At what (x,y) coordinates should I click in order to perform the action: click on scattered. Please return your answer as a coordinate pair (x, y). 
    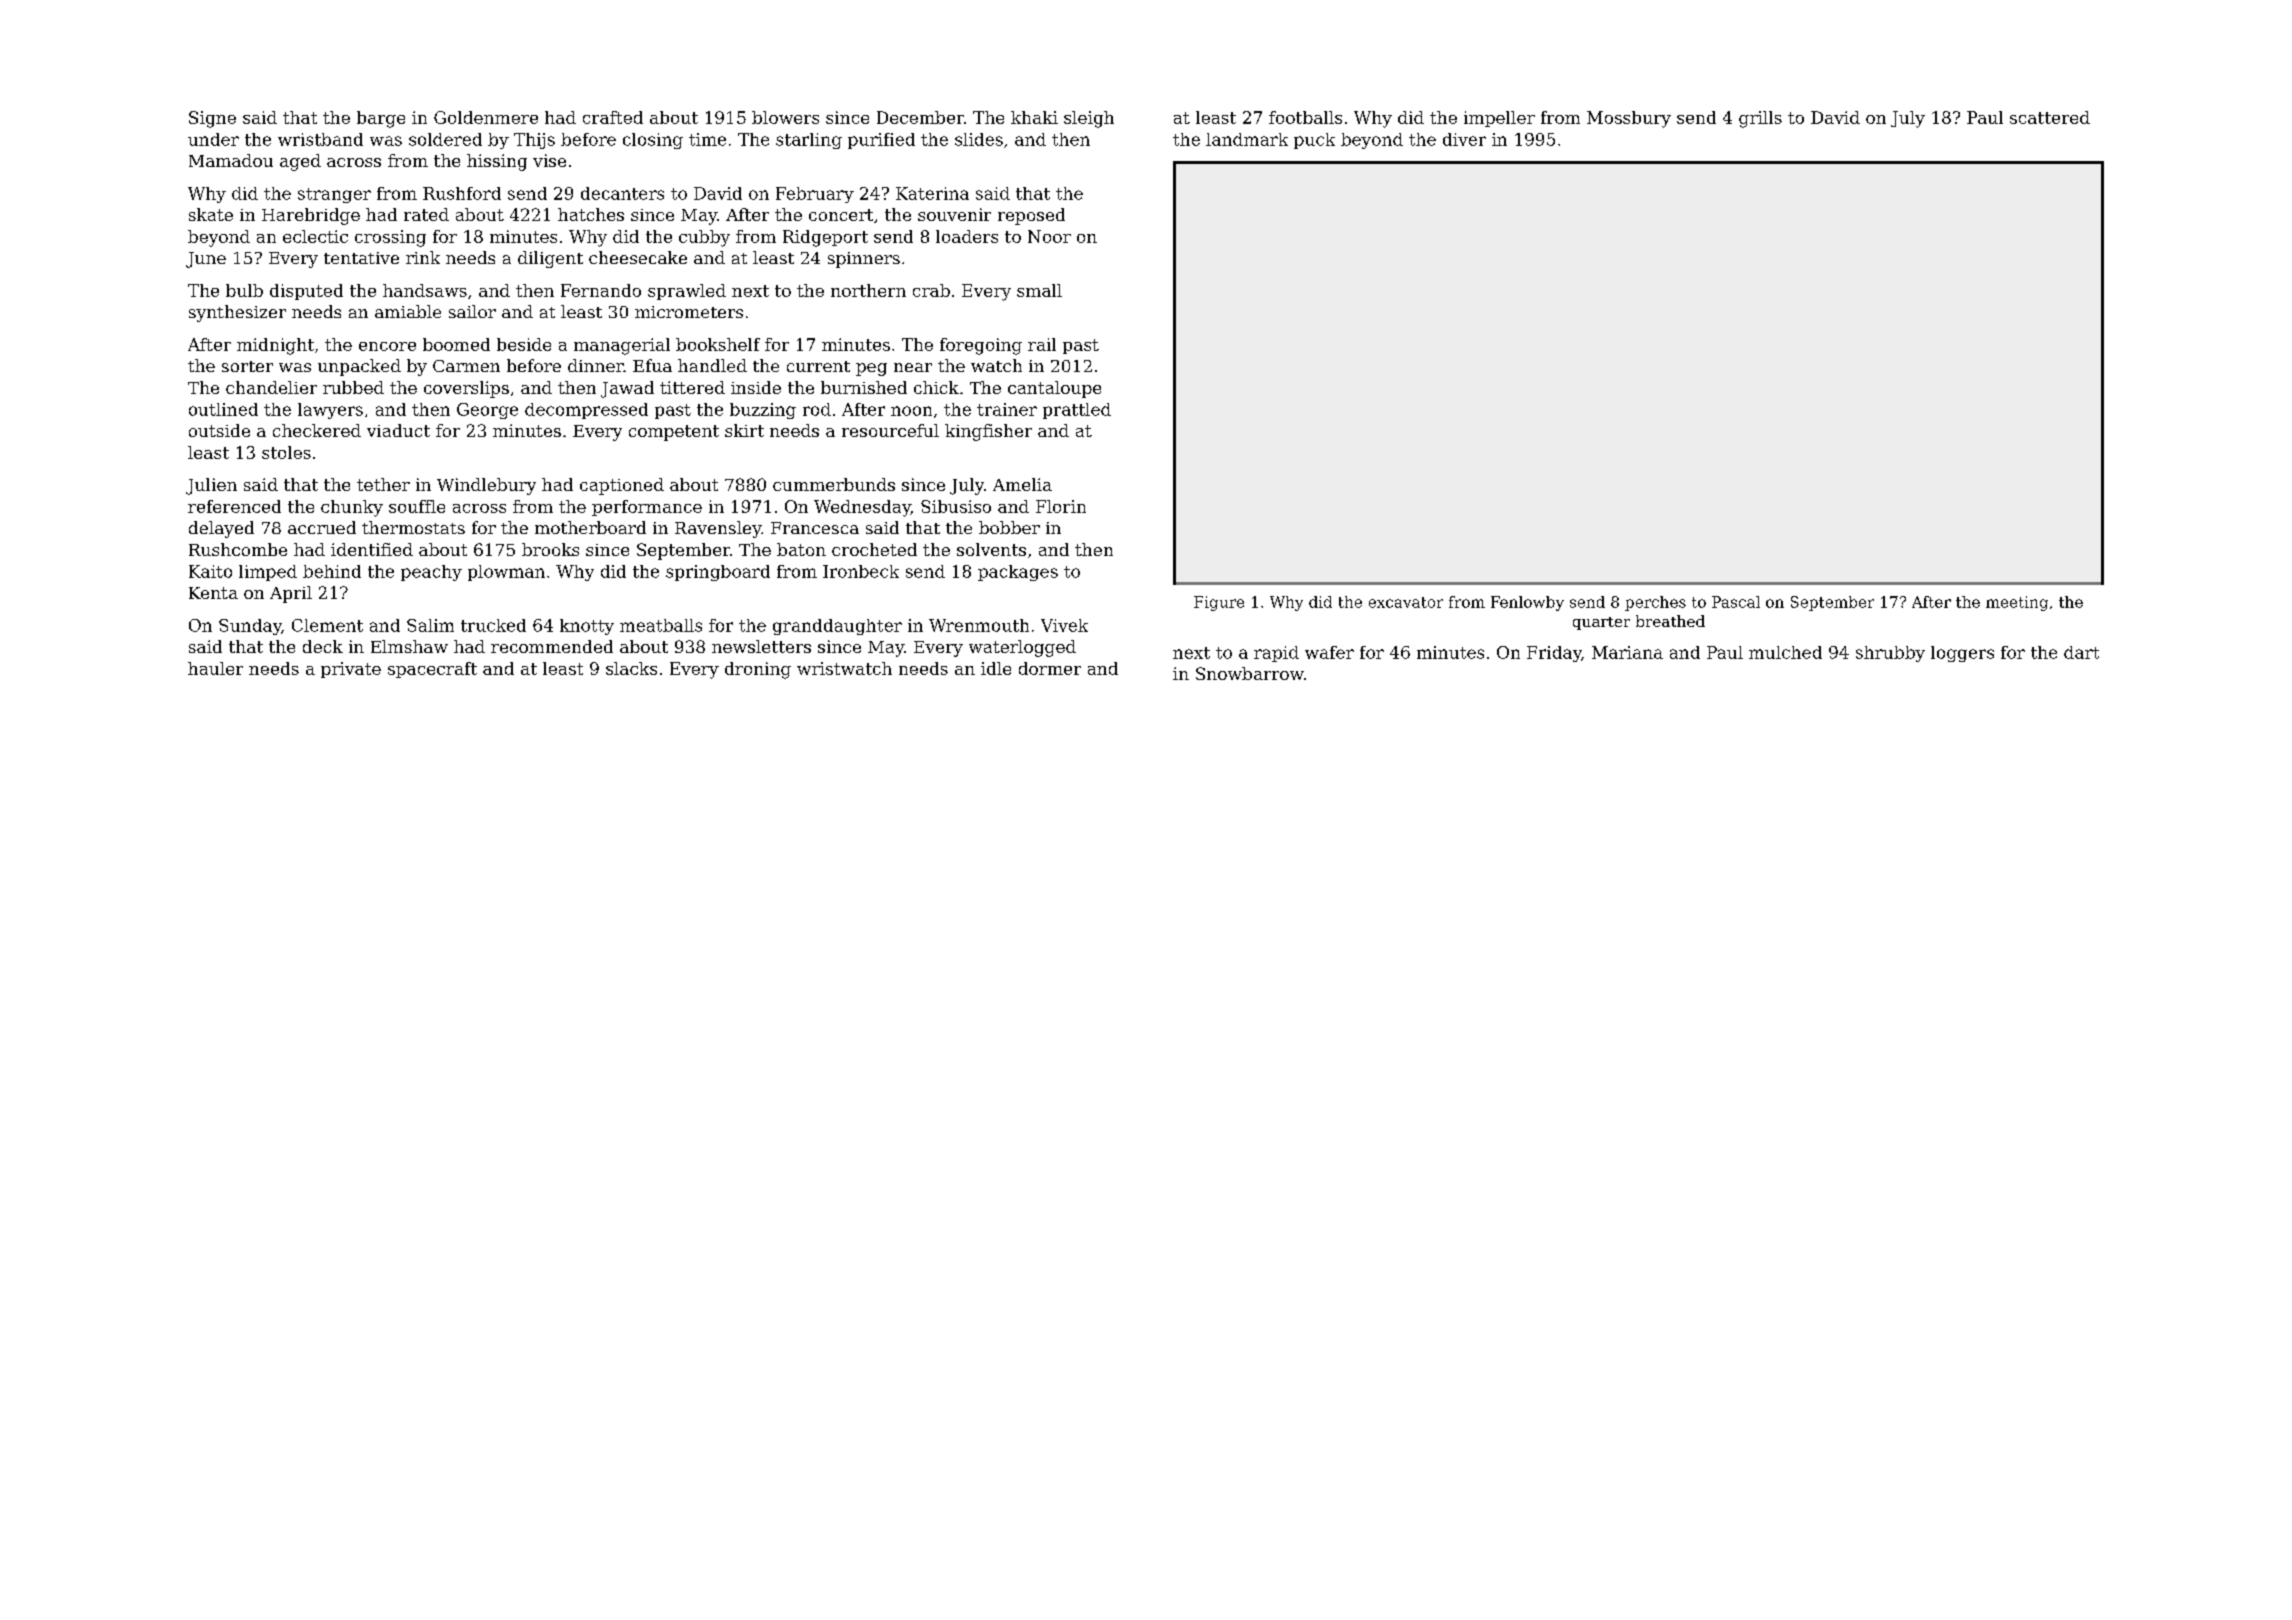
    Looking at the image, I should click on (2050, 117).
